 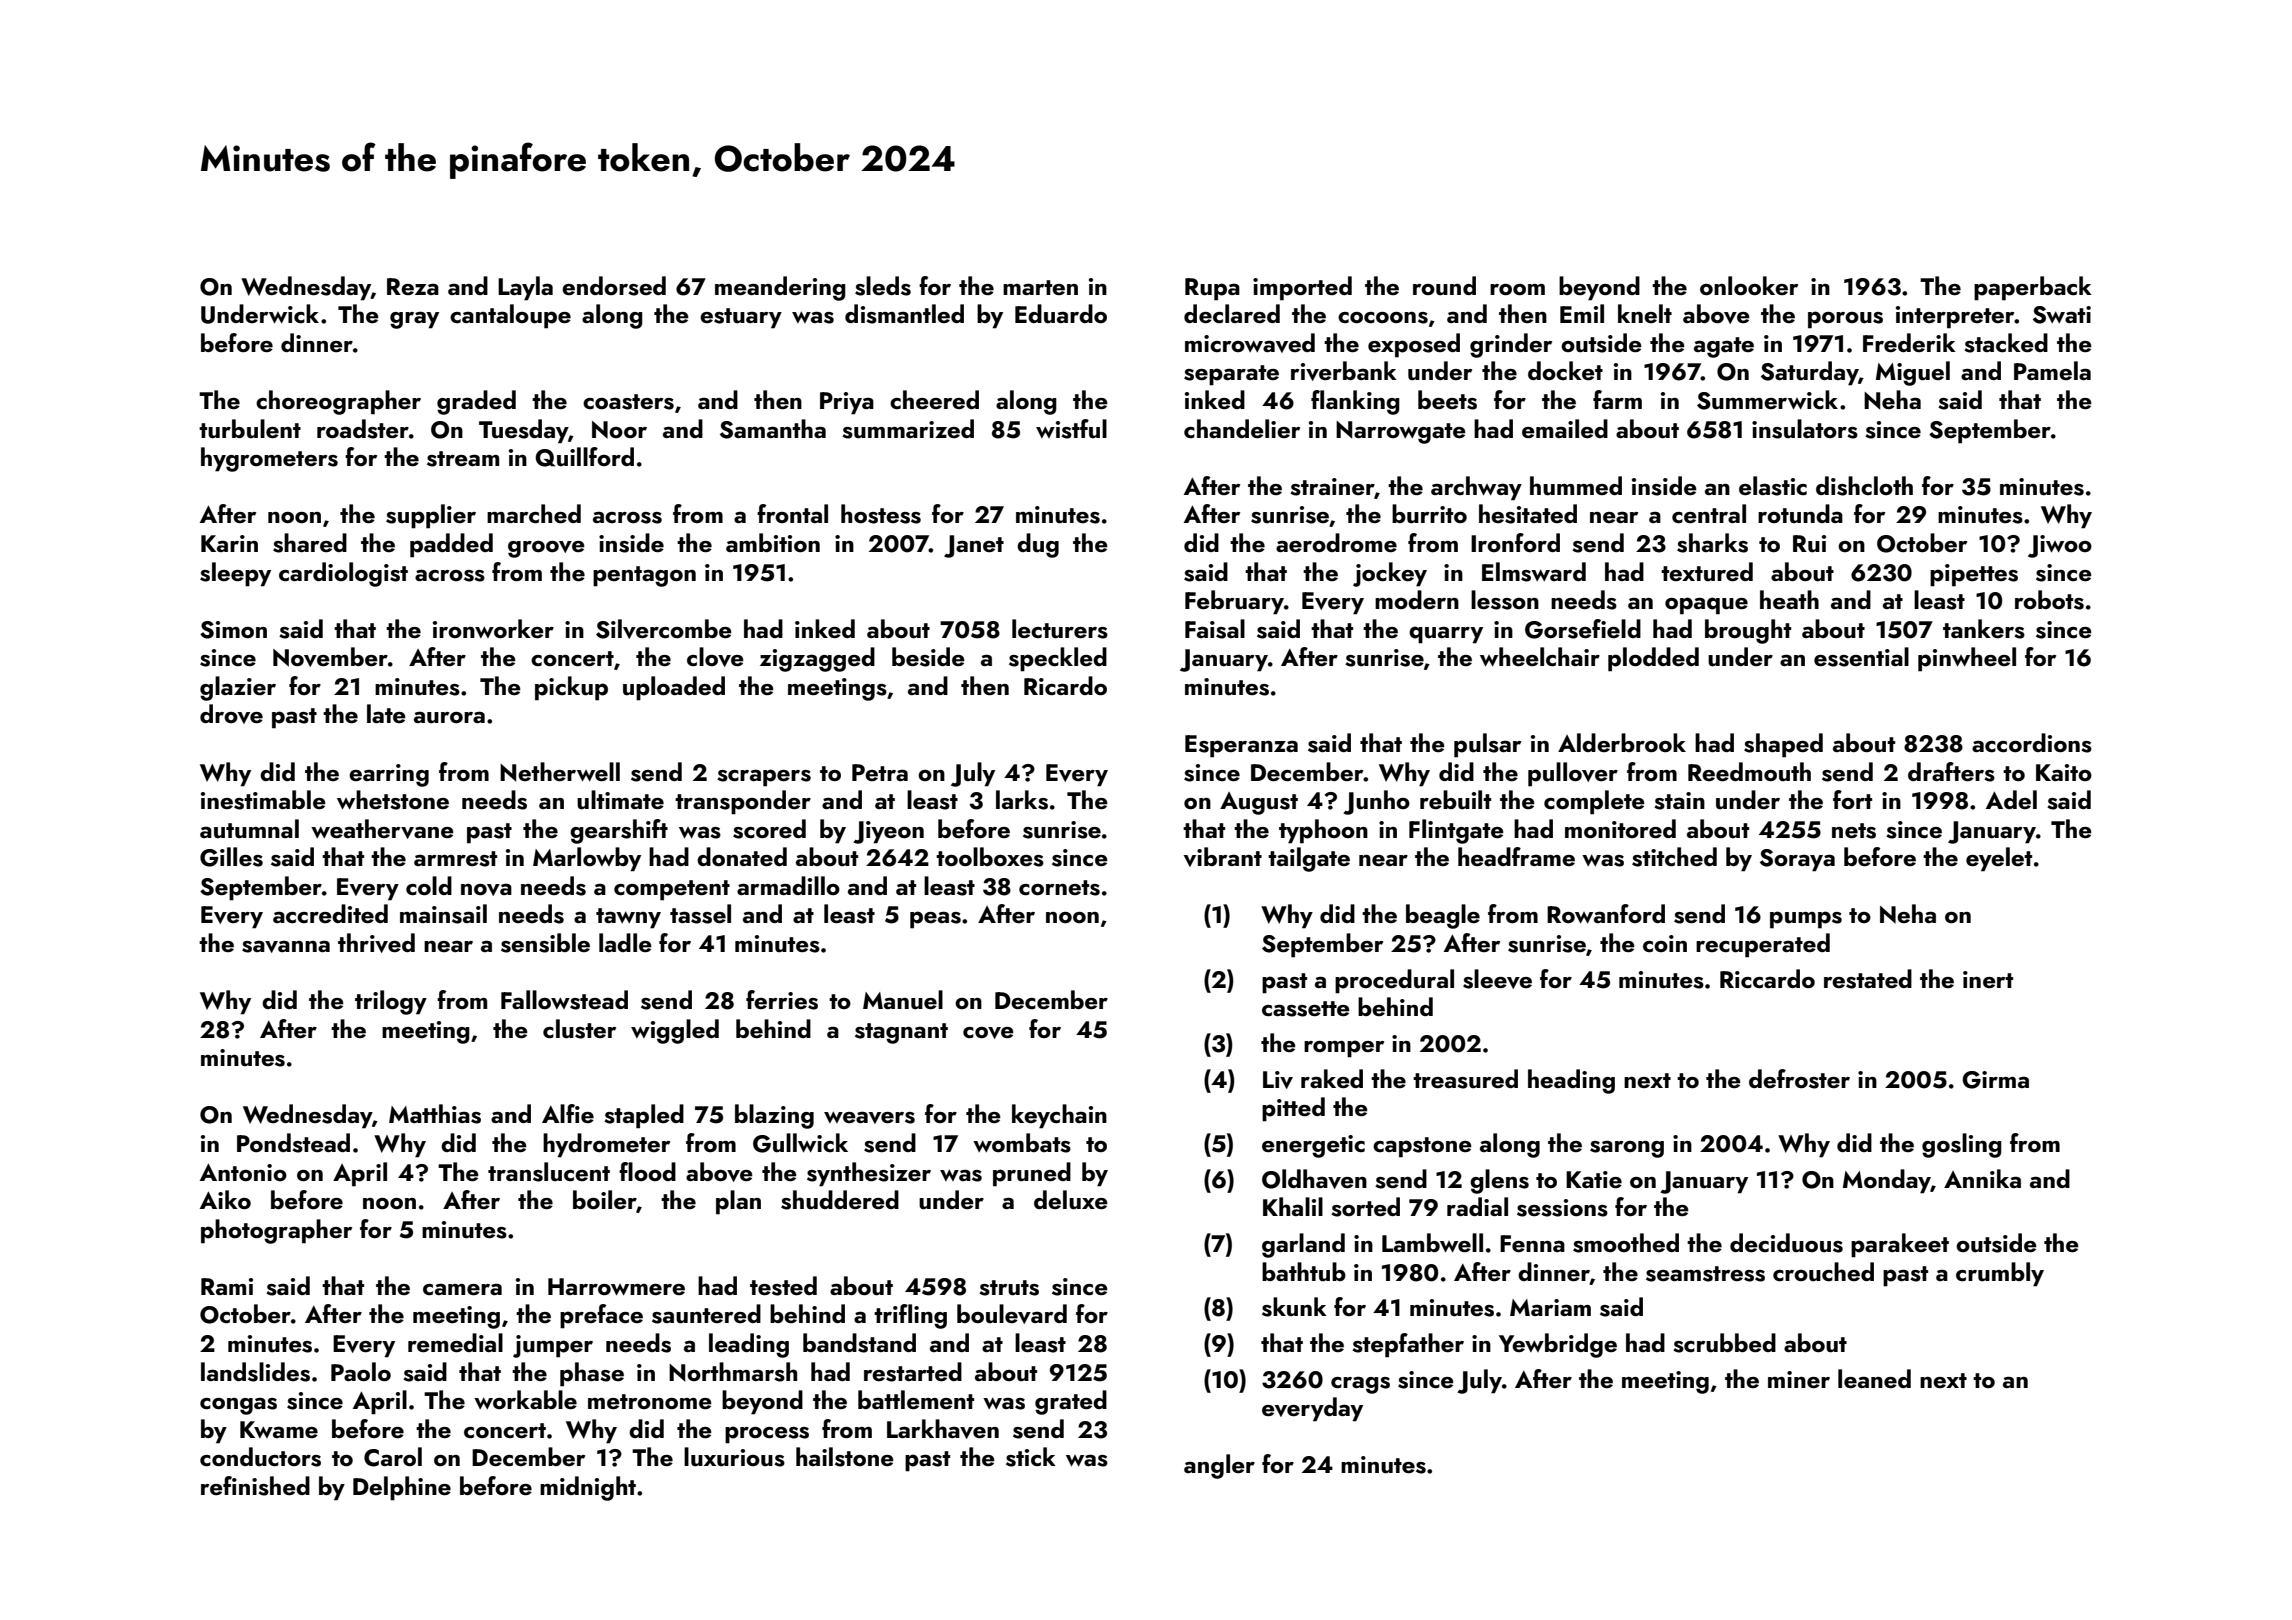 What do you see at coordinates (647, 1171) in the document?
I see `flood` at bounding box center [647, 1171].
